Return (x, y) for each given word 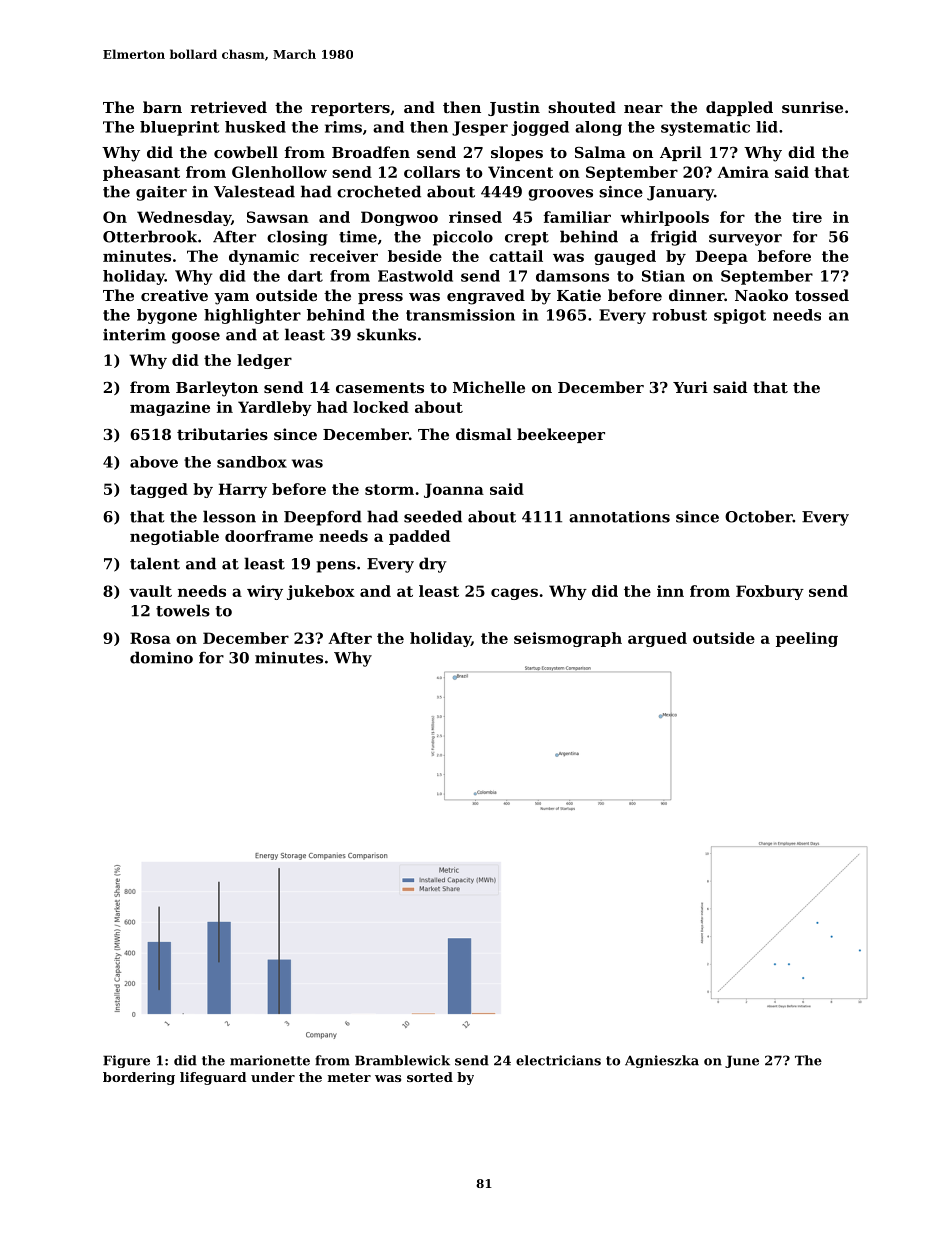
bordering (139, 1078)
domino (161, 657)
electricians (558, 1060)
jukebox (321, 592)
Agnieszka (662, 1061)
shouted (582, 107)
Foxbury (770, 592)
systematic (705, 128)
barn (162, 107)
